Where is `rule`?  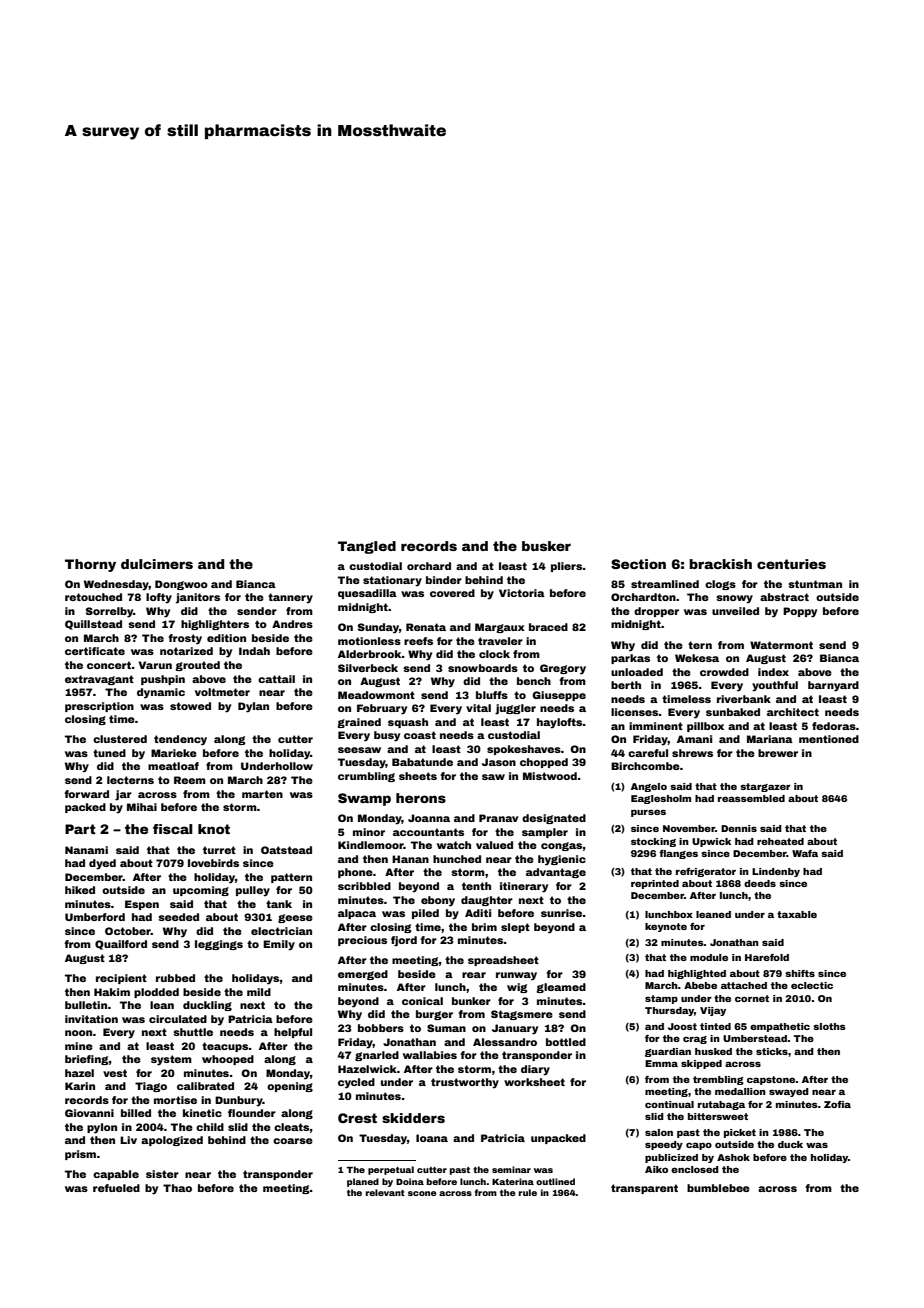
rule is located at coordinates (528, 1192).
